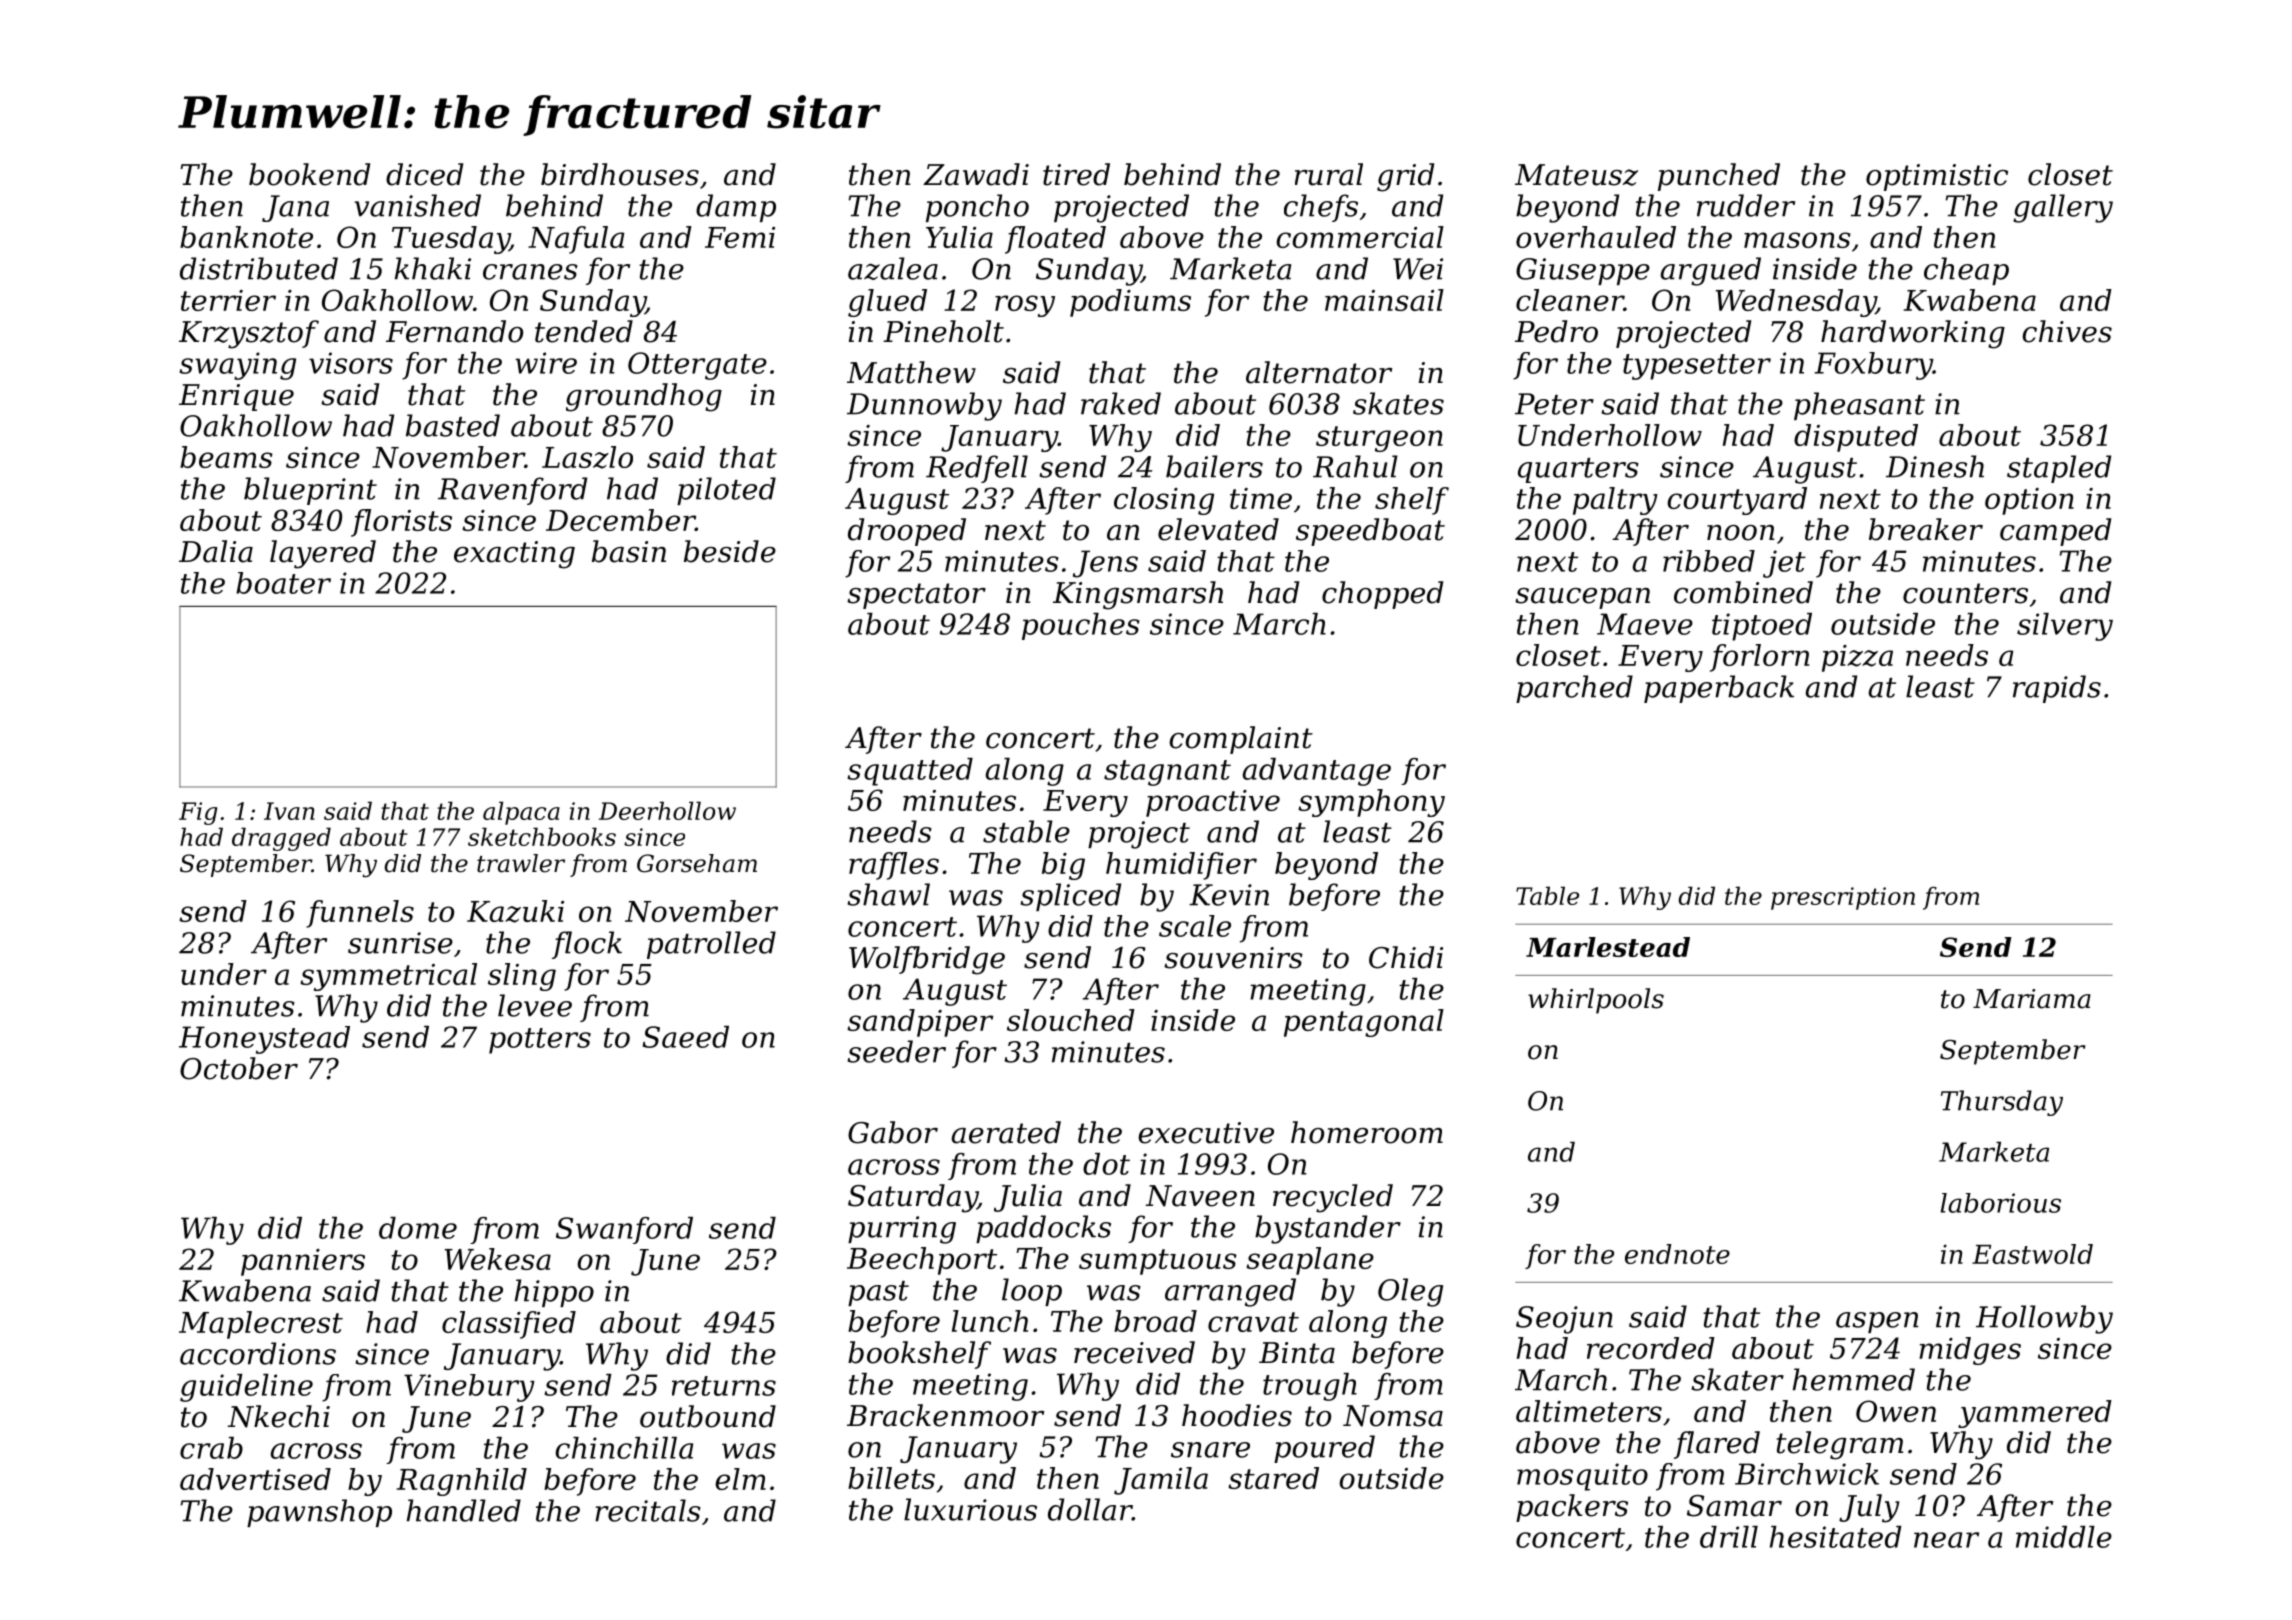 This screenshot has height=1620, width=2292. What do you see at coordinates (1319, 372) in the screenshot?
I see `alternator` at bounding box center [1319, 372].
